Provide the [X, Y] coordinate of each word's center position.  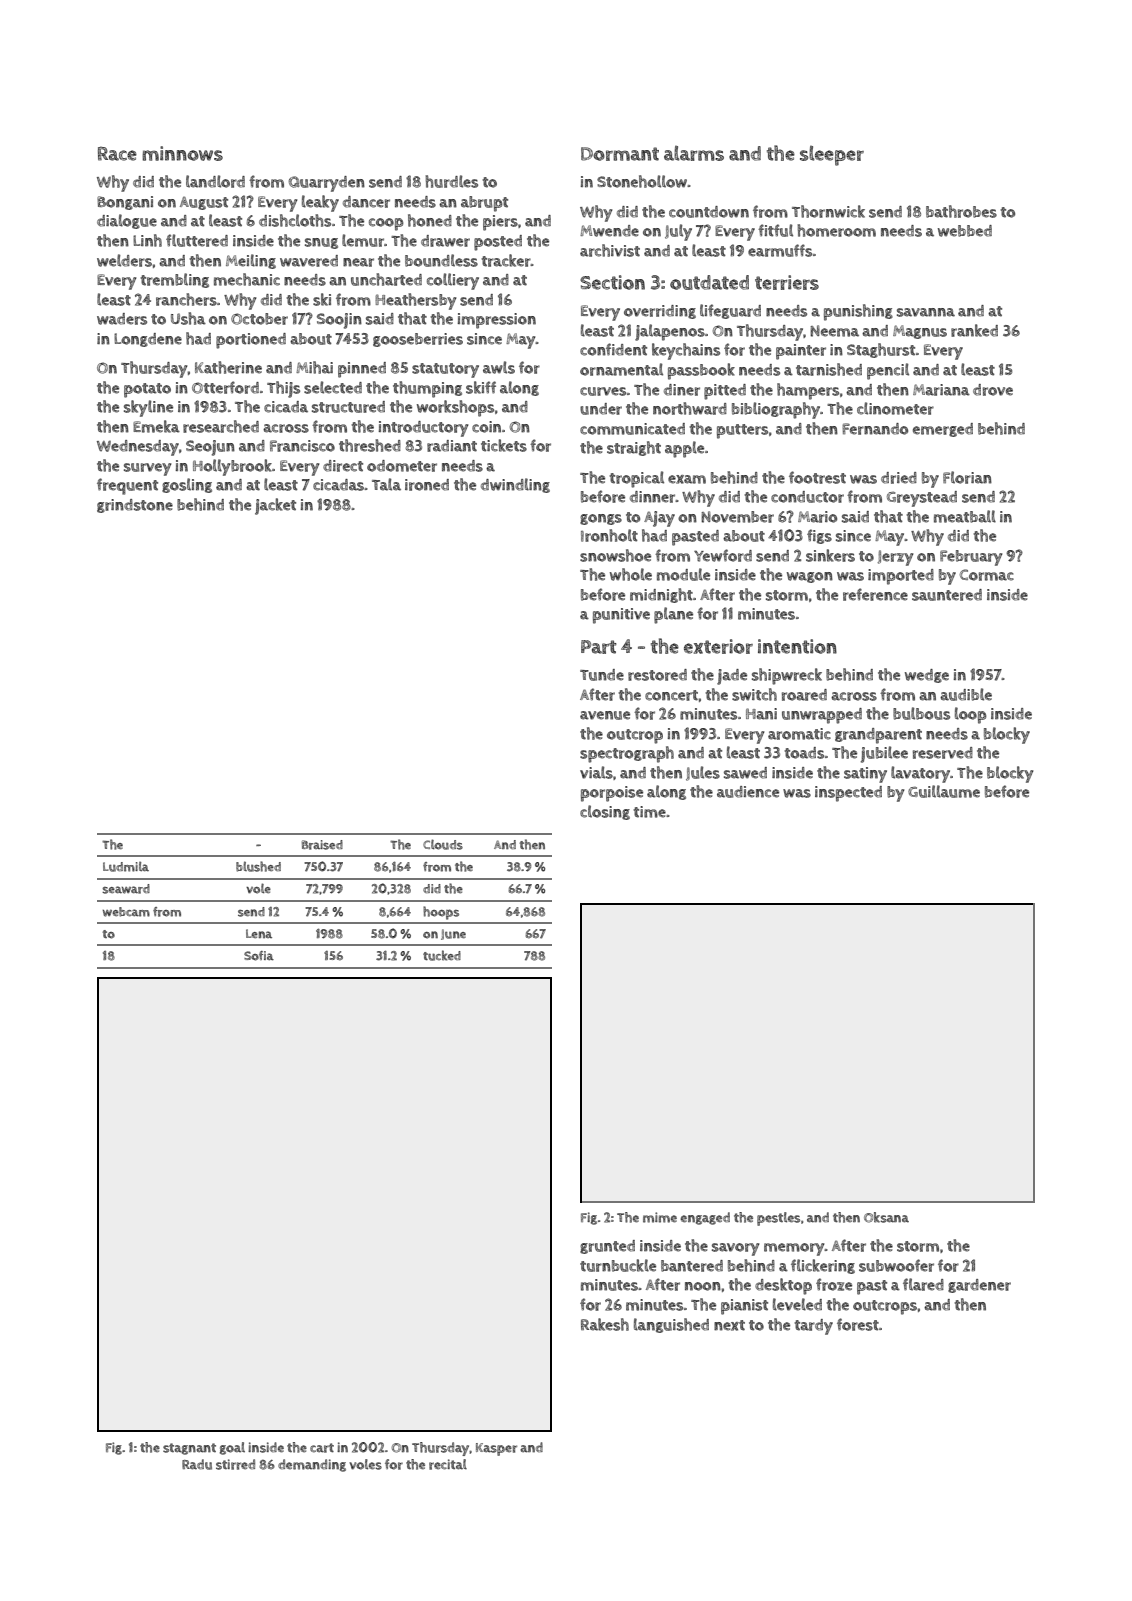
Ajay [659, 519]
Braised [322, 845]
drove [993, 390]
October [259, 319]
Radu [197, 1464]
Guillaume [944, 791]
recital [448, 1464]
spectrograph [627, 754]
